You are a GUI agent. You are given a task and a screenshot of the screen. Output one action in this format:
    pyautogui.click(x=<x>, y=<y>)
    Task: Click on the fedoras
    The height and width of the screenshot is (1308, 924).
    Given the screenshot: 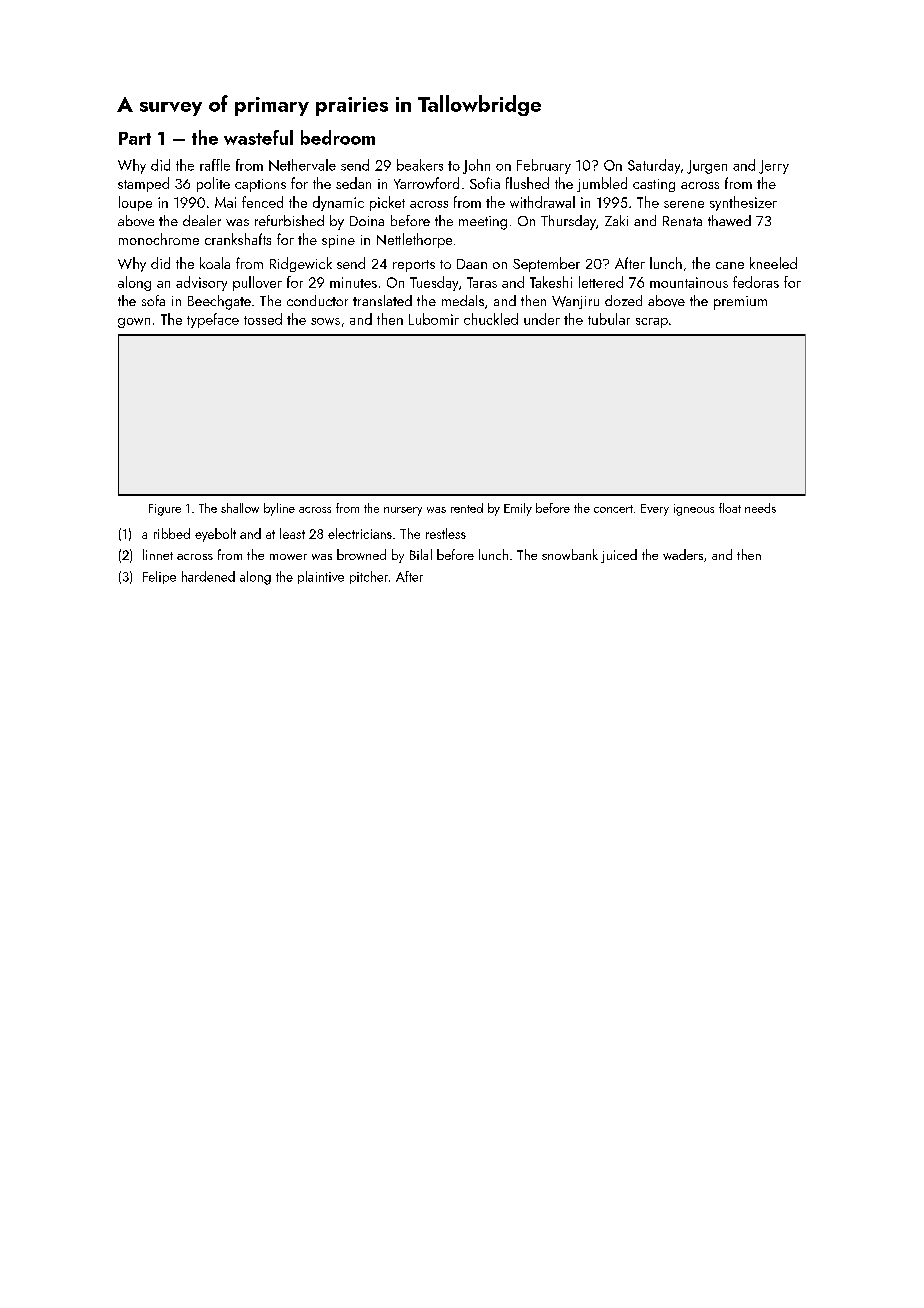 What is the action you would take?
    pyautogui.click(x=756, y=282)
